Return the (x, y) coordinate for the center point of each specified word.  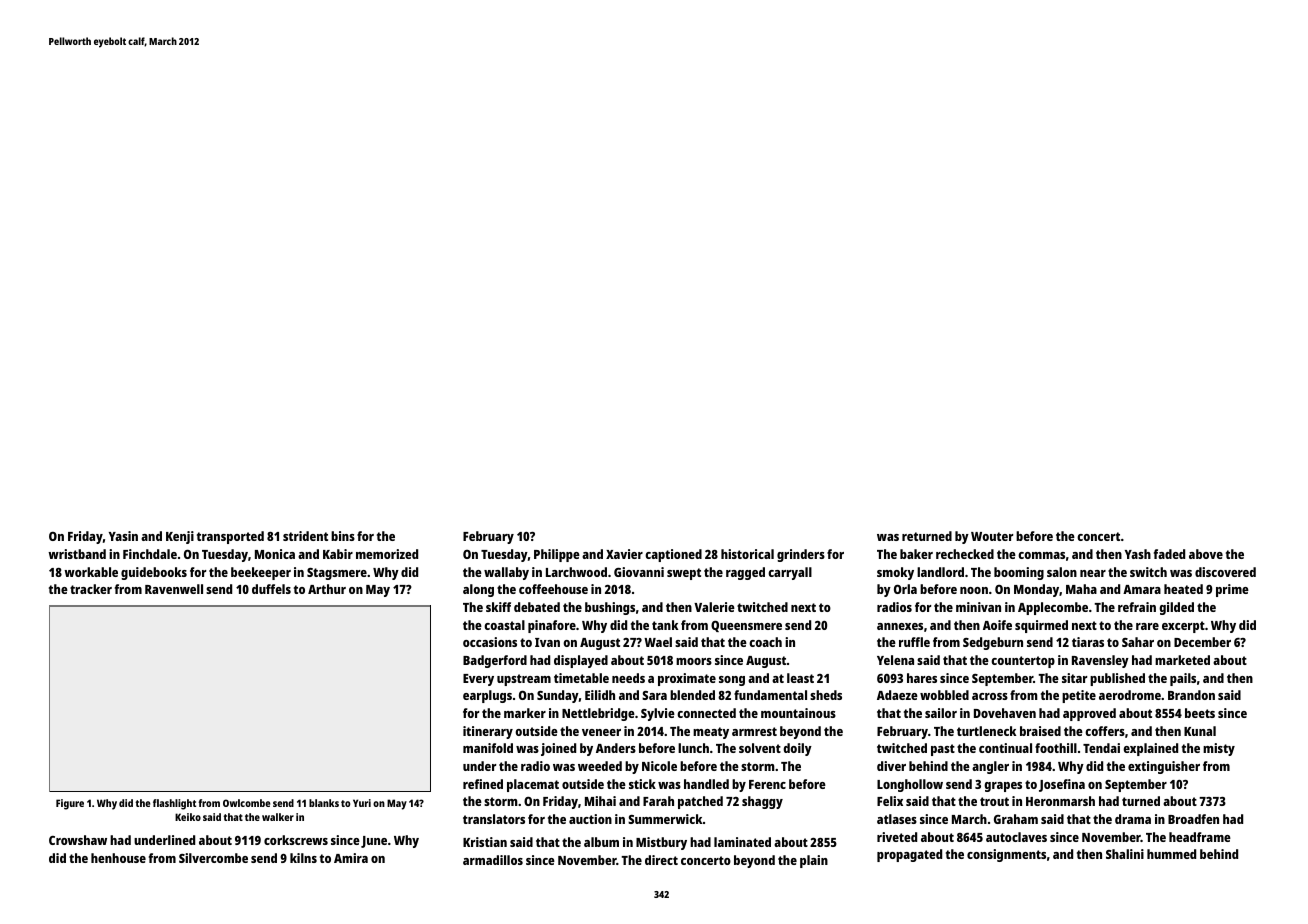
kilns (303, 858)
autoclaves (1016, 837)
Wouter (992, 536)
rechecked (965, 554)
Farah (658, 801)
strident (305, 536)
